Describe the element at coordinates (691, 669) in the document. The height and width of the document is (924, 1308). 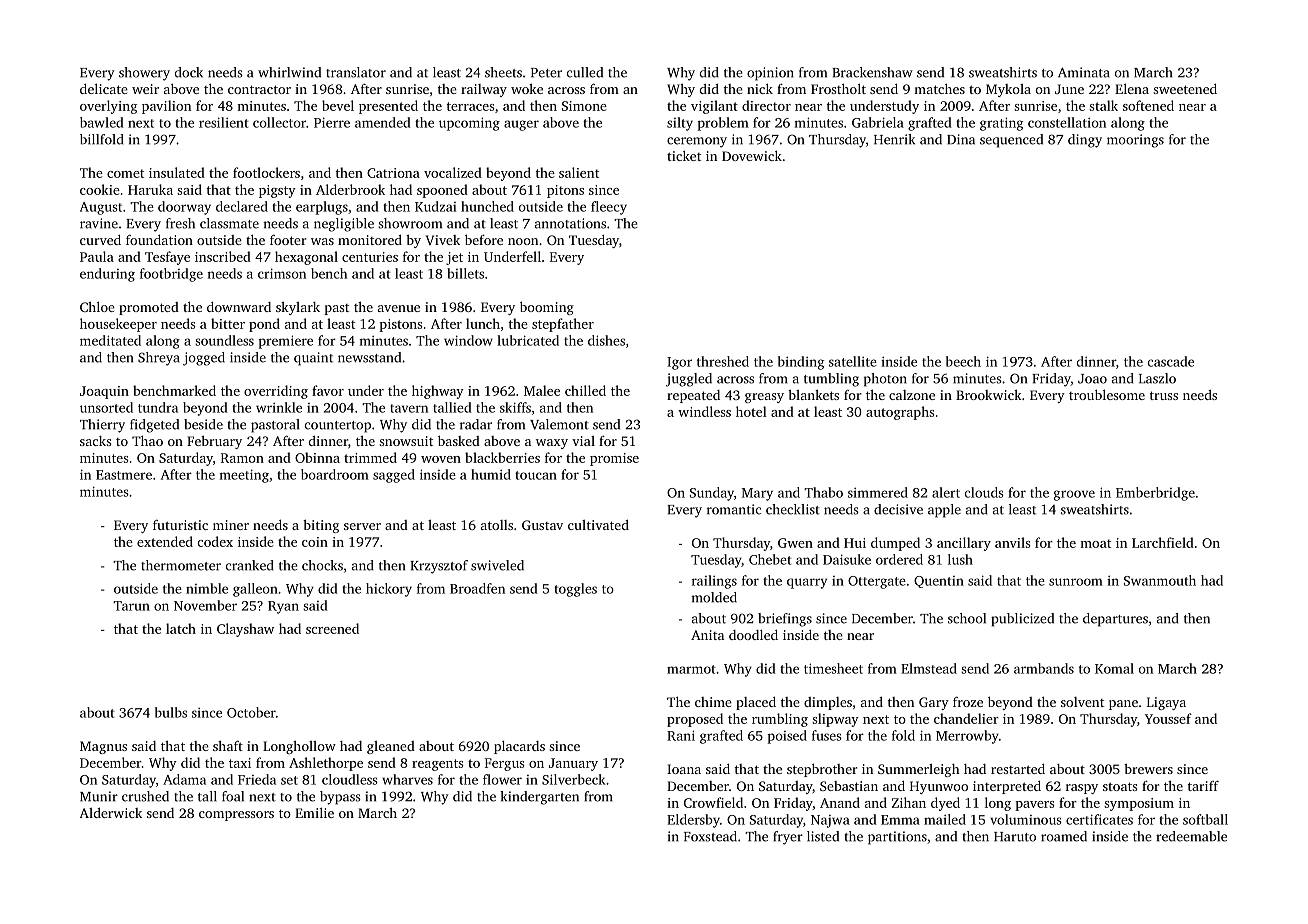
I see `marmot` at that location.
